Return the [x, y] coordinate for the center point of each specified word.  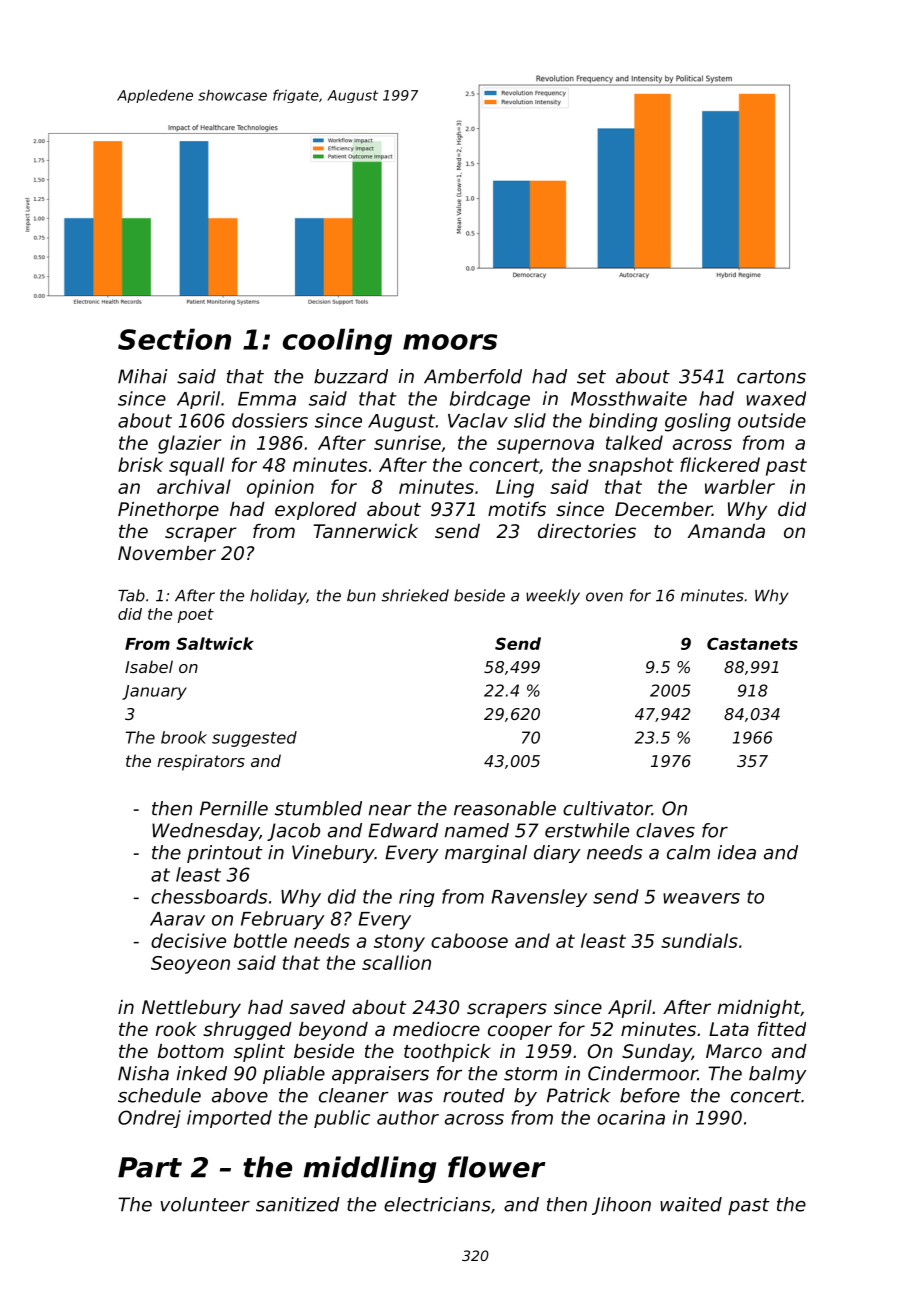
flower [497, 1167]
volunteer [205, 1204]
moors [450, 342]
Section [174, 339]
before [650, 1095]
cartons [771, 377]
